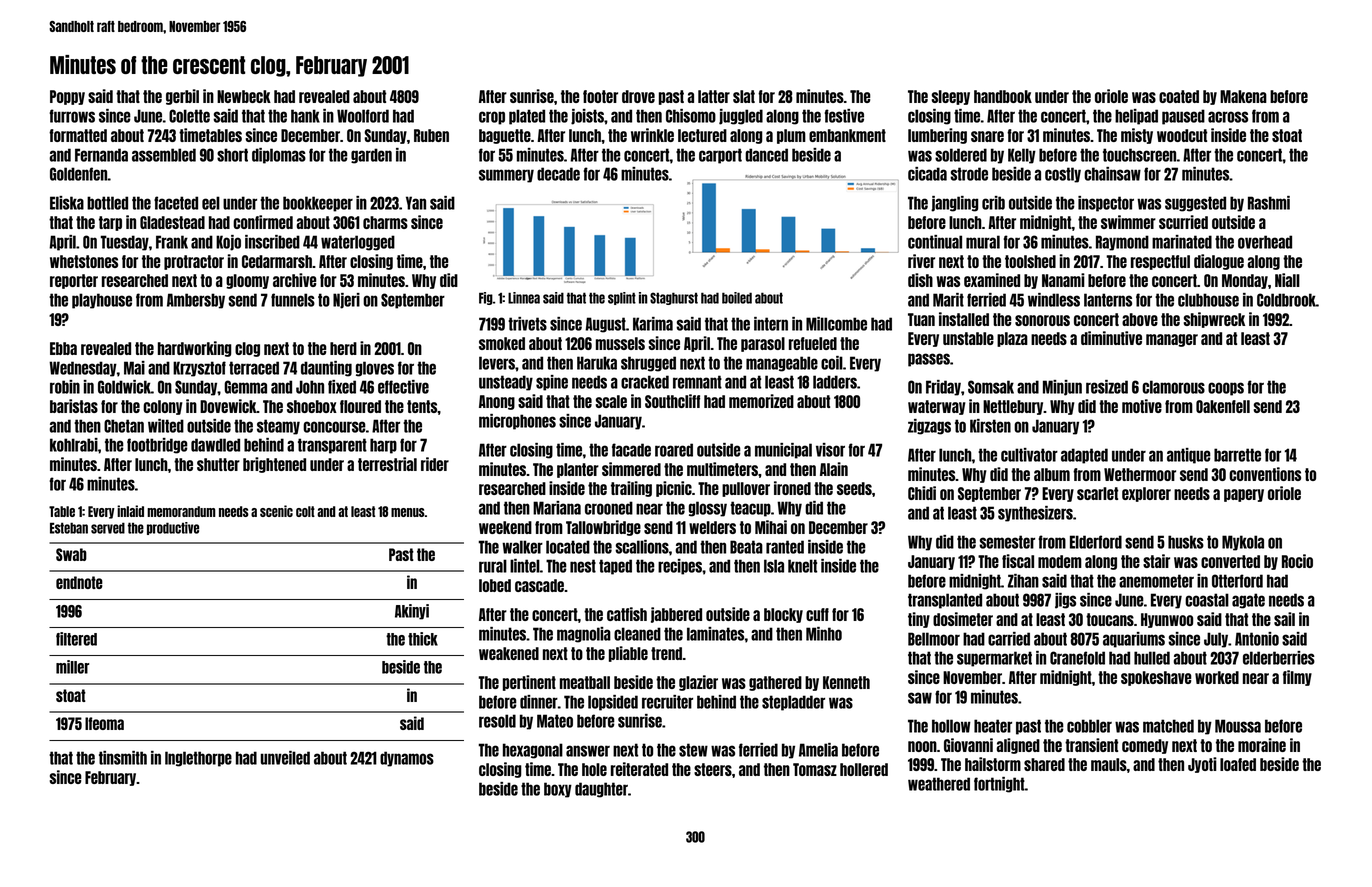 This screenshot has width=1372, height=887. I want to click on Ifeoma, so click(104, 723).
